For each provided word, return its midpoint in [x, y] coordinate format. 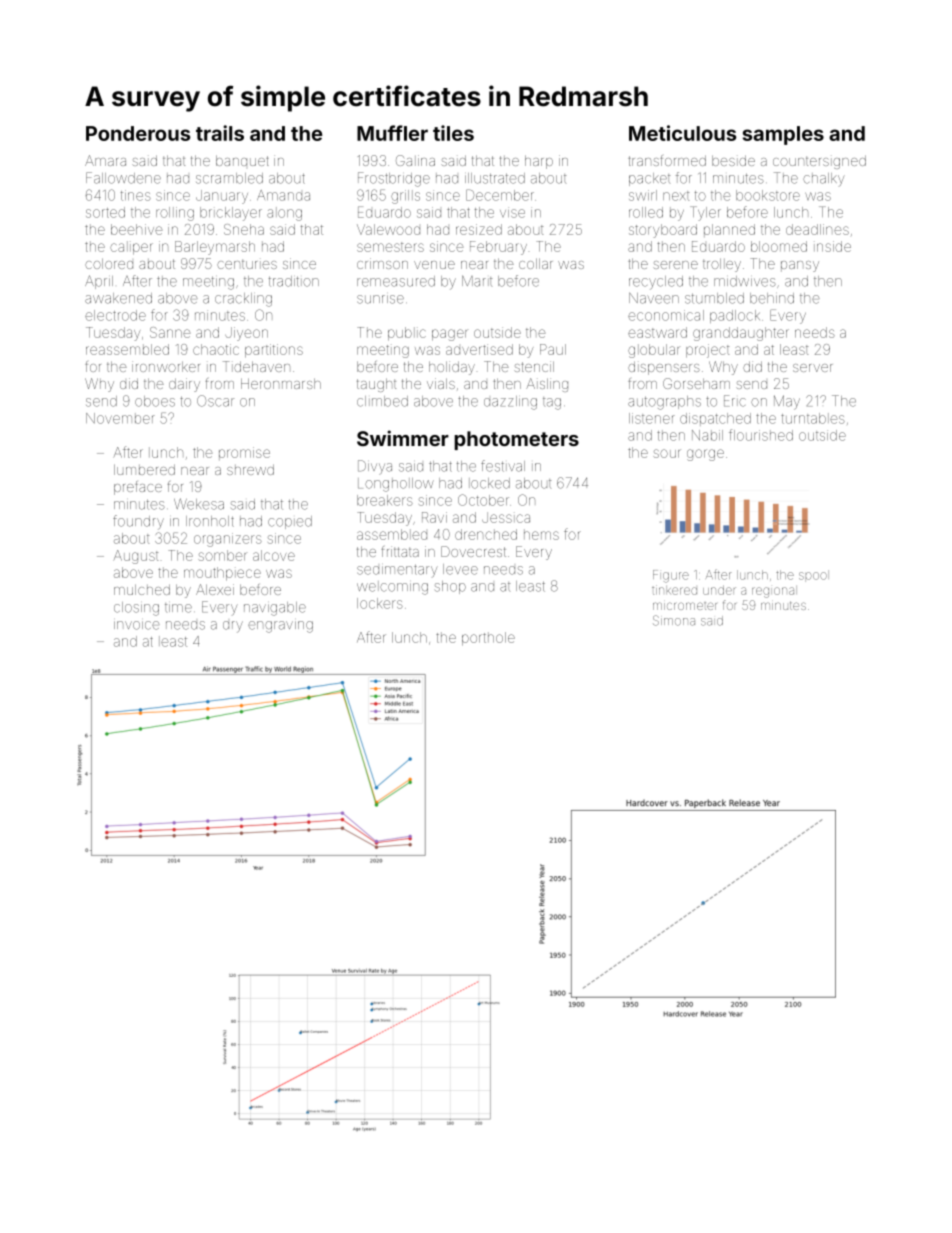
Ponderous [138, 133]
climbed [382, 401]
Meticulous [682, 133]
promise [244, 453]
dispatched [715, 419]
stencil [534, 366]
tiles [453, 133]
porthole [488, 639]
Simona [674, 620]
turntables [813, 418]
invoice [137, 625]
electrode [115, 315]
